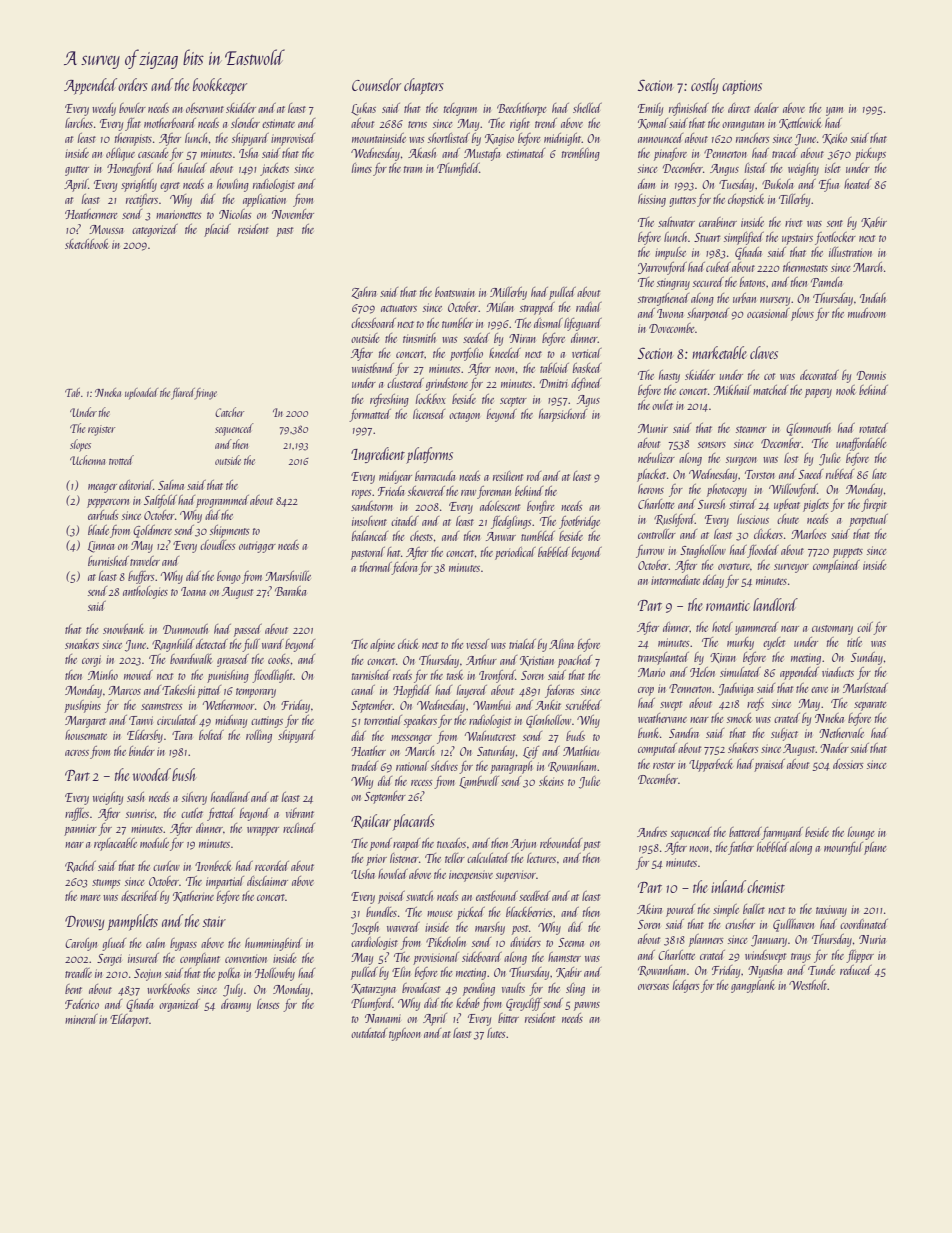  I want to click on rotated, so click(873, 428).
